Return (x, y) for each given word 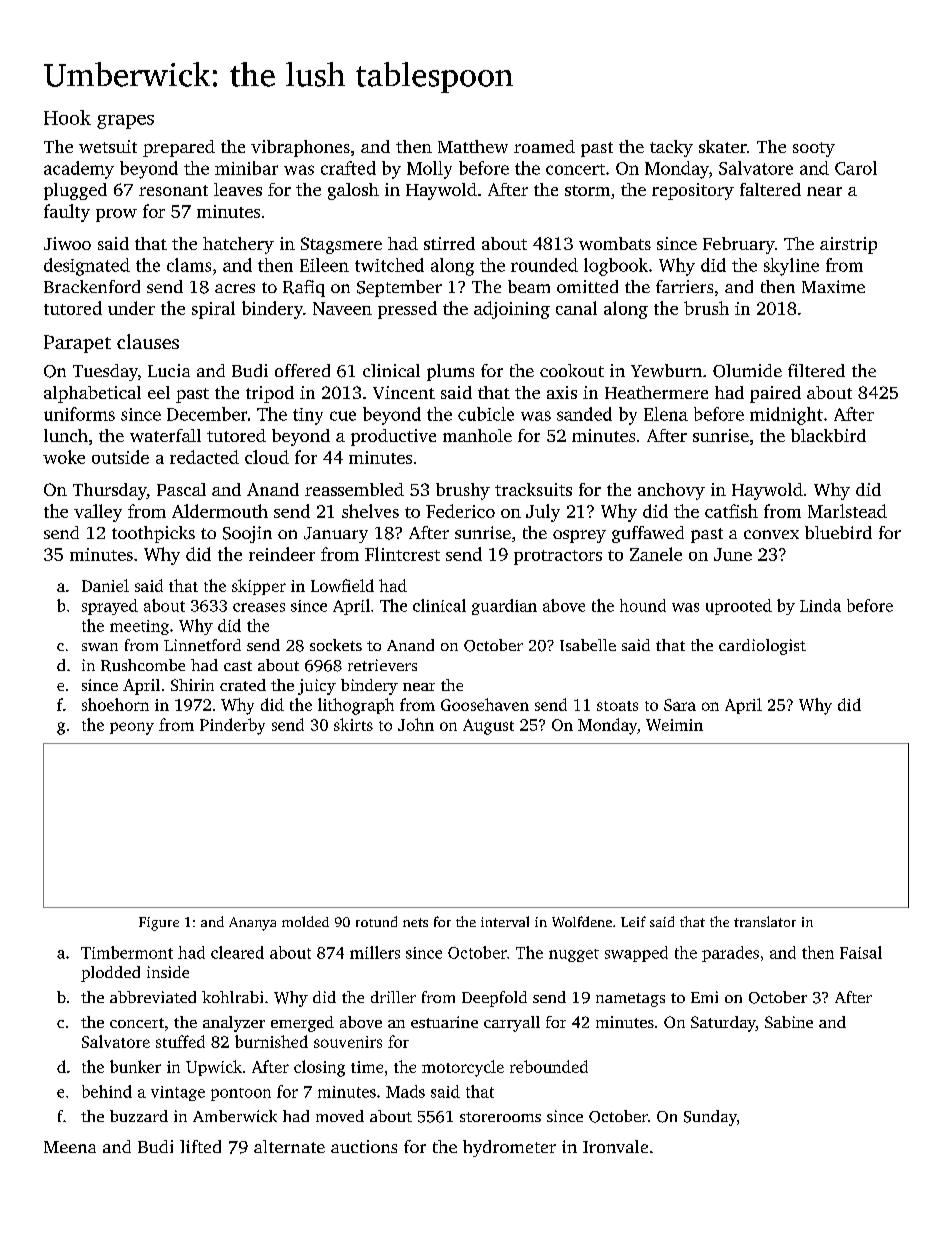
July (543, 513)
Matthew (473, 146)
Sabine (789, 1022)
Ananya (252, 924)
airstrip (848, 245)
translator (765, 921)
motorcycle (463, 1068)
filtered (816, 370)
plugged (75, 191)
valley (98, 513)
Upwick (214, 1068)
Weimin (674, 725)
